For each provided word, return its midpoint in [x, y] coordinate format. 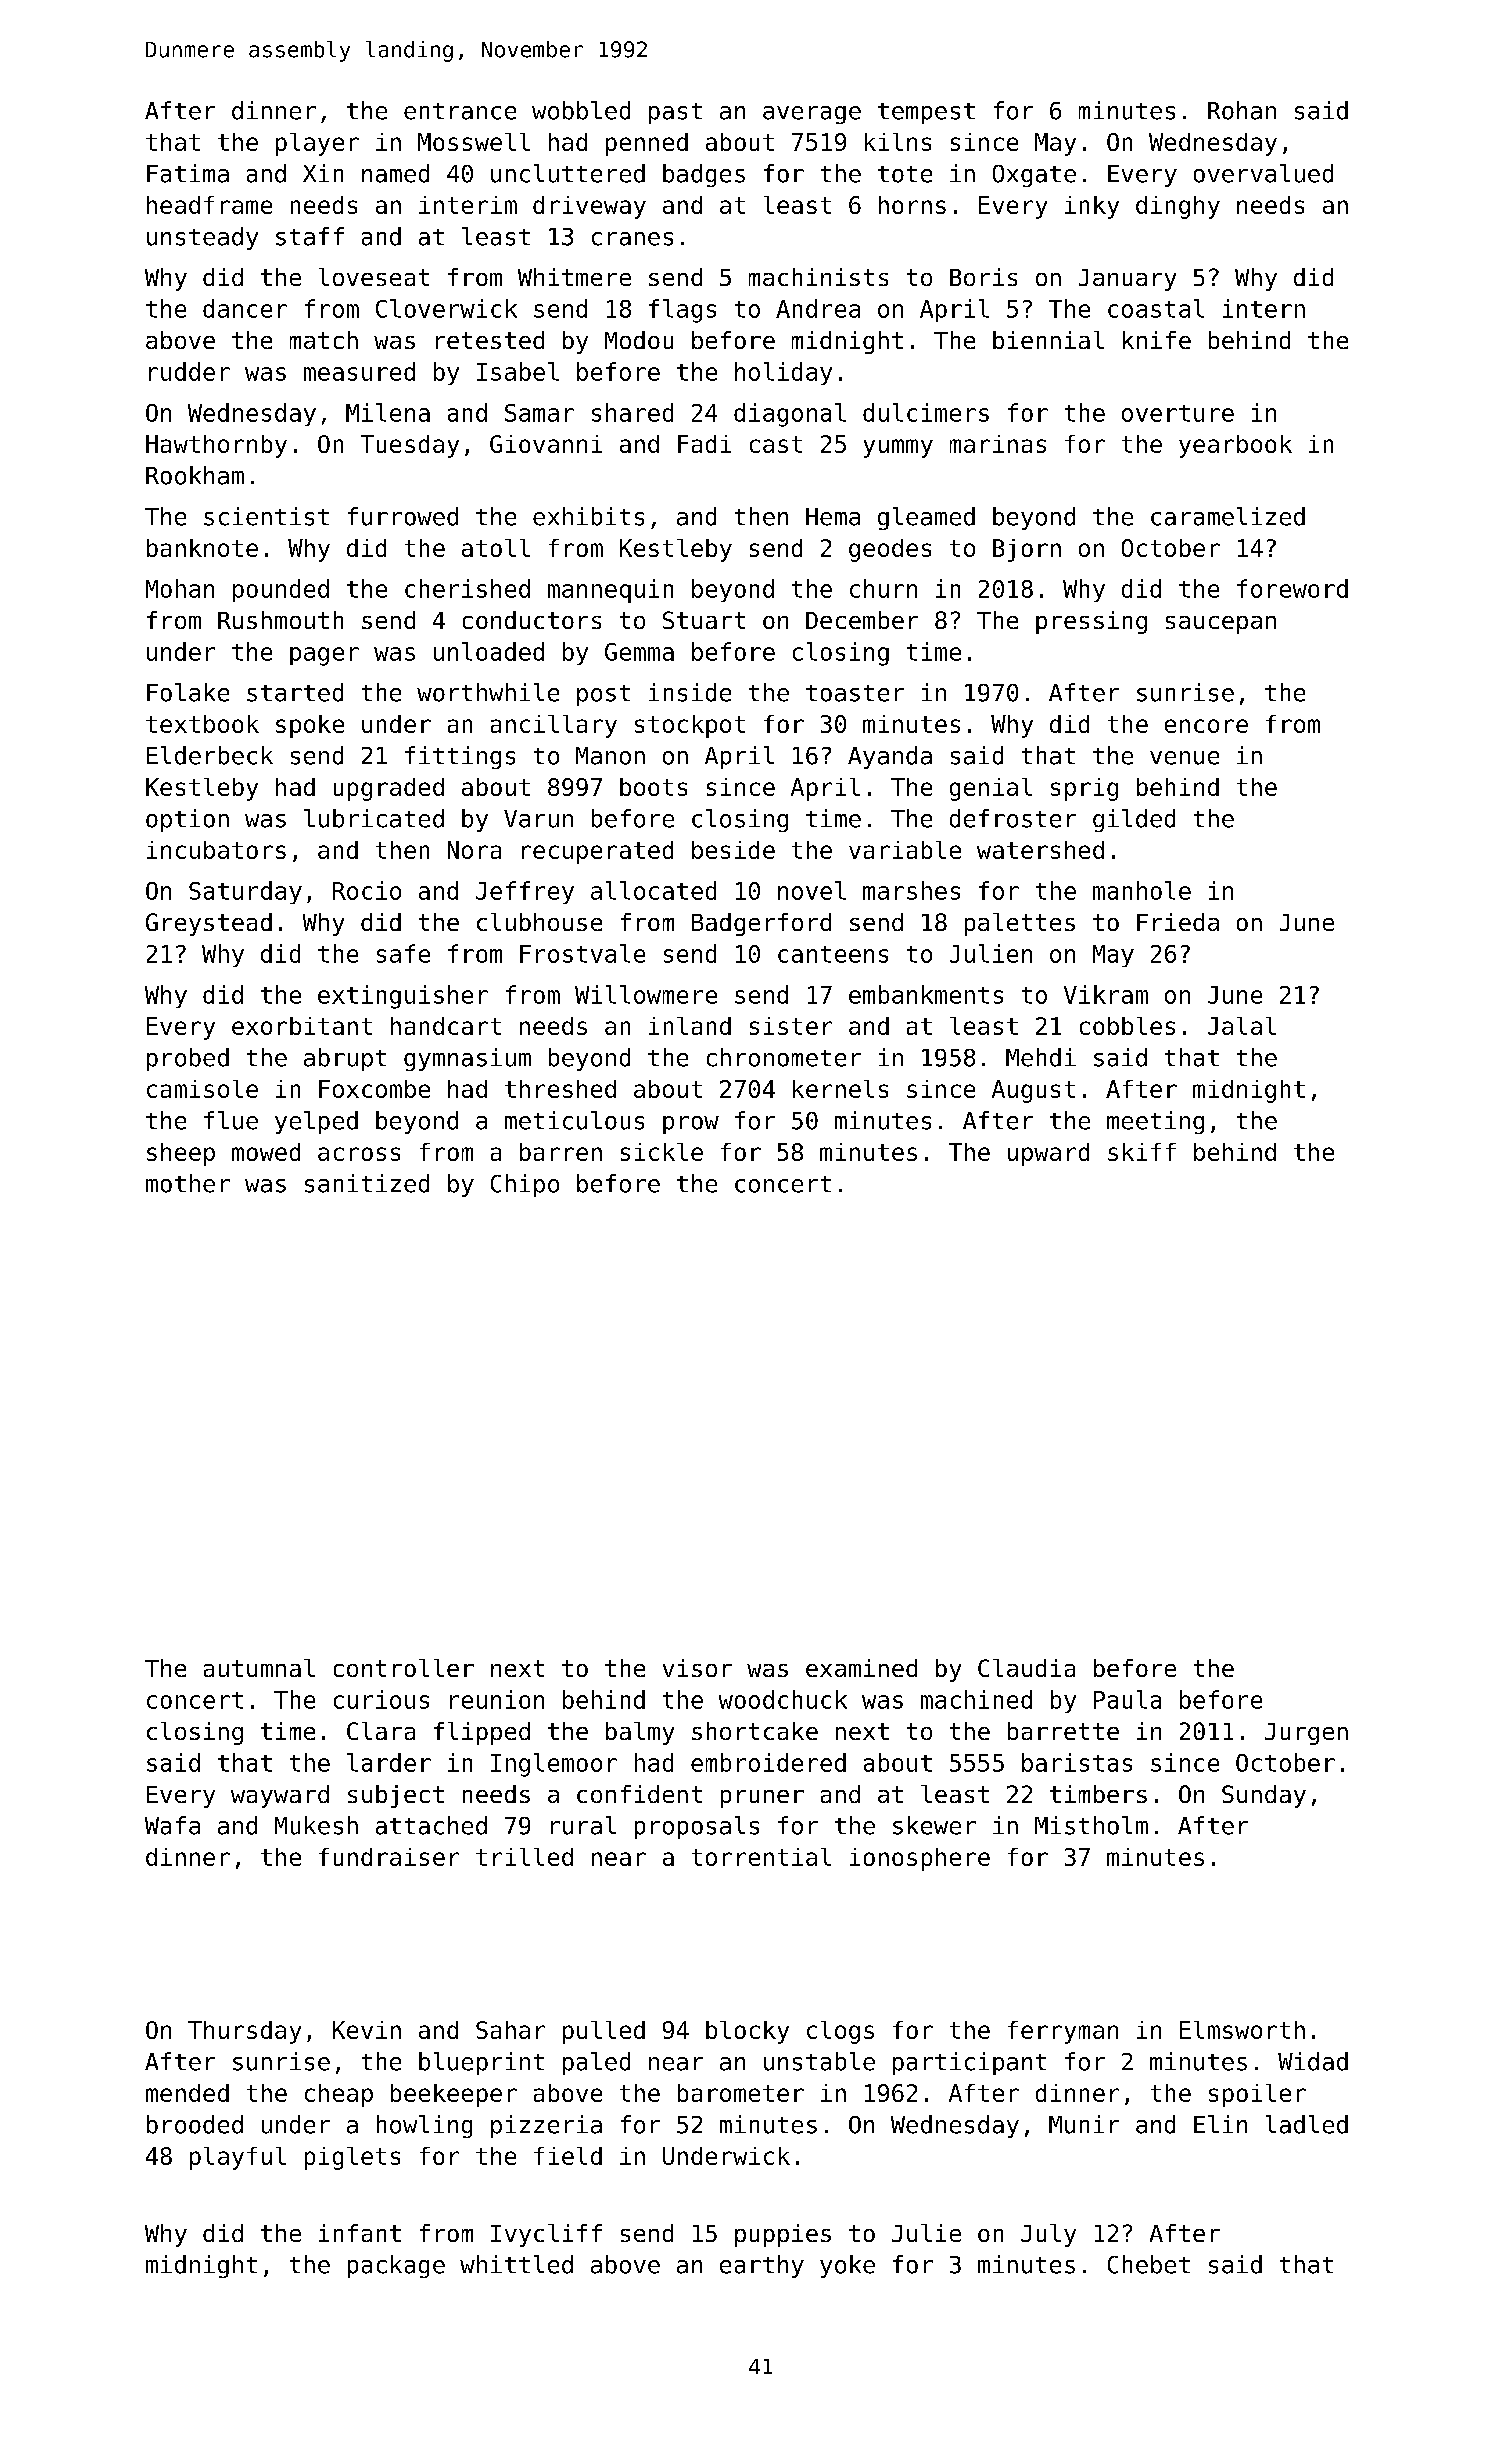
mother [188, 1183]
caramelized [1228, 516]
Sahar [510, 2030]
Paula [1127, 1699]
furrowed [403, 516]
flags [682, 311]
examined [861, 1668]
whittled [516, 2264]
